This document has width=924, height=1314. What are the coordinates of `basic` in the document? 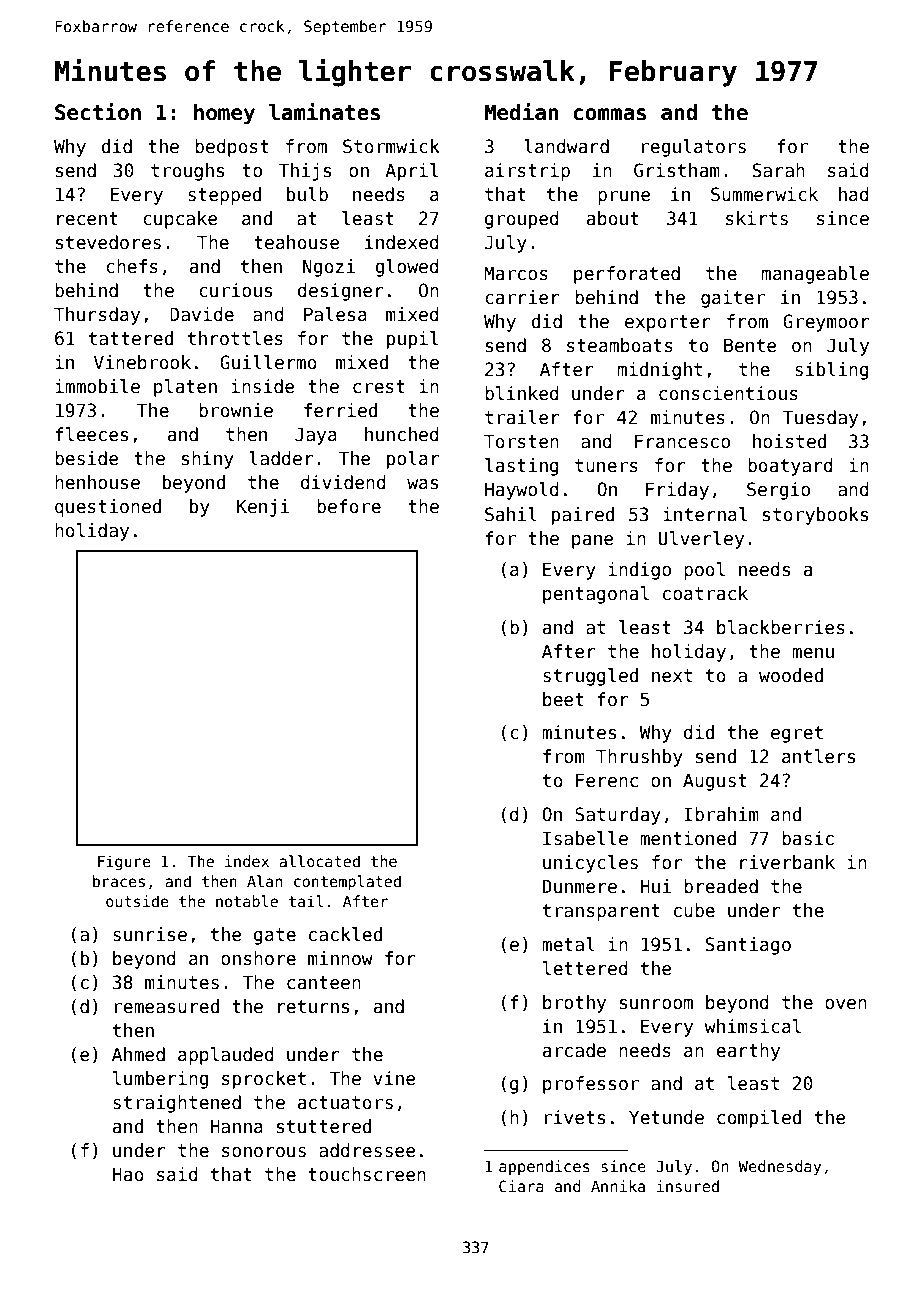 It's located at (808, 838).
